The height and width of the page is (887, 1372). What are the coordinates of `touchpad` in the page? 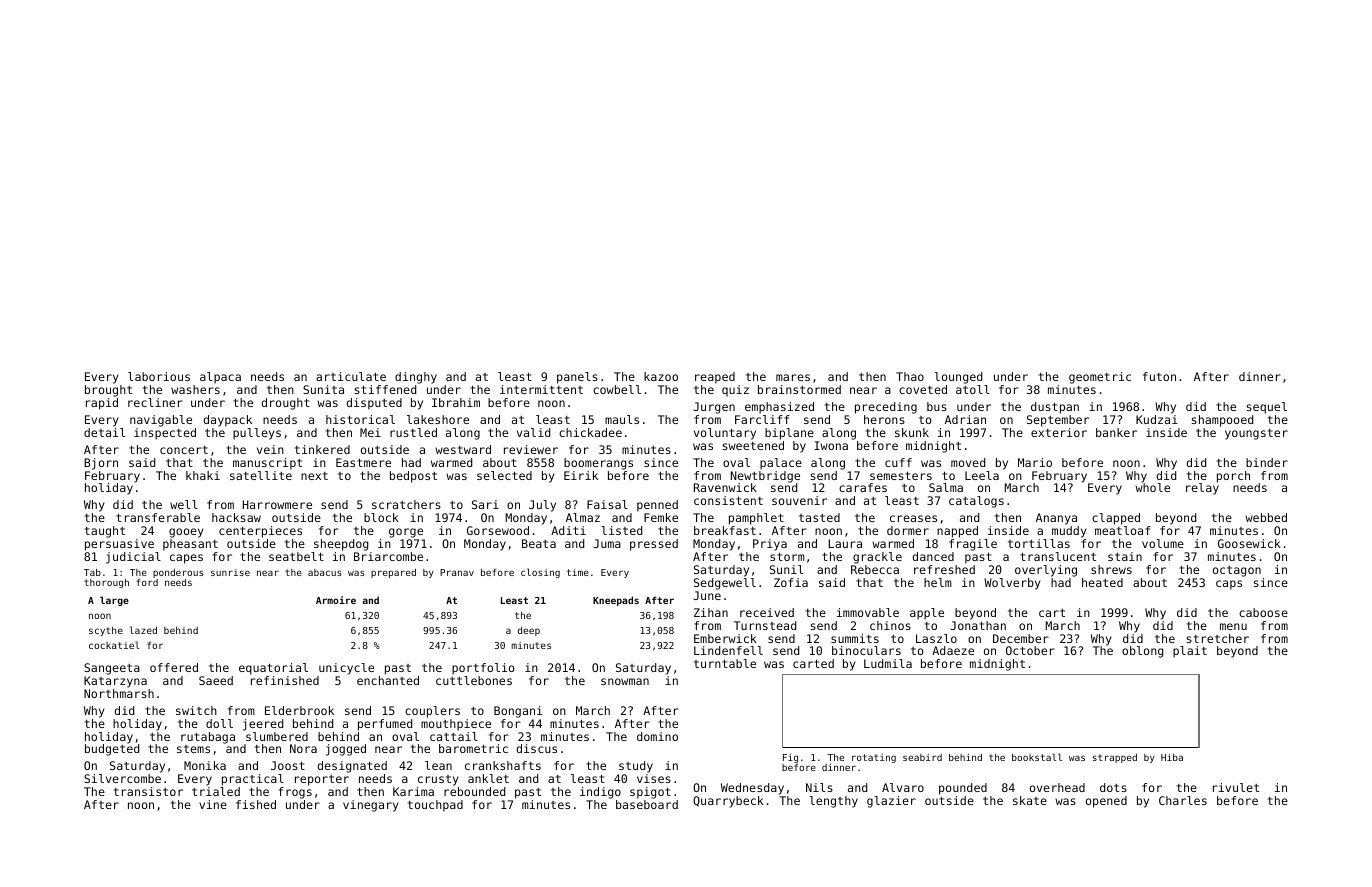 It's located at (435, 806).
